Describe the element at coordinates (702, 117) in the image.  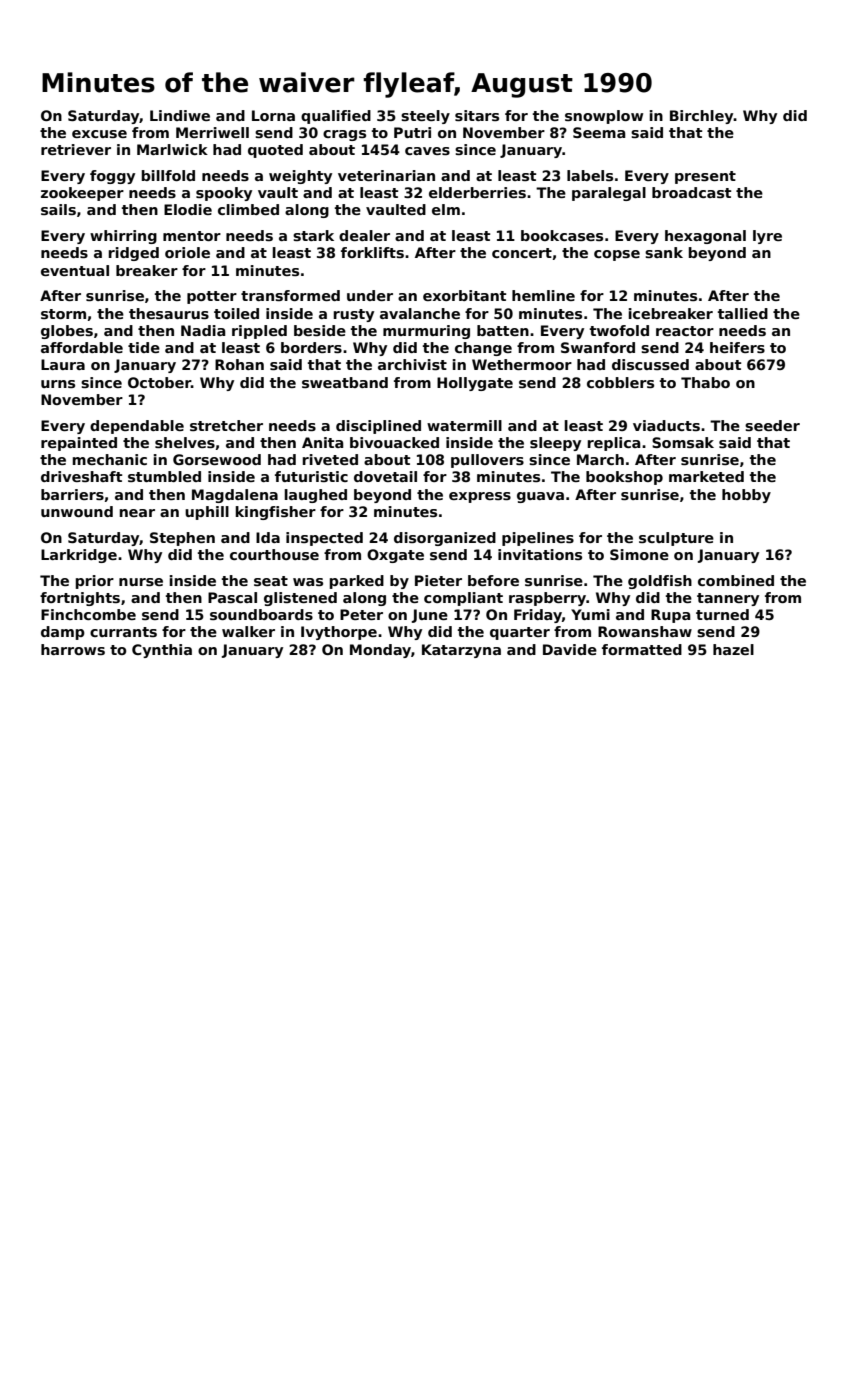
I see `Birchley` at that location.
